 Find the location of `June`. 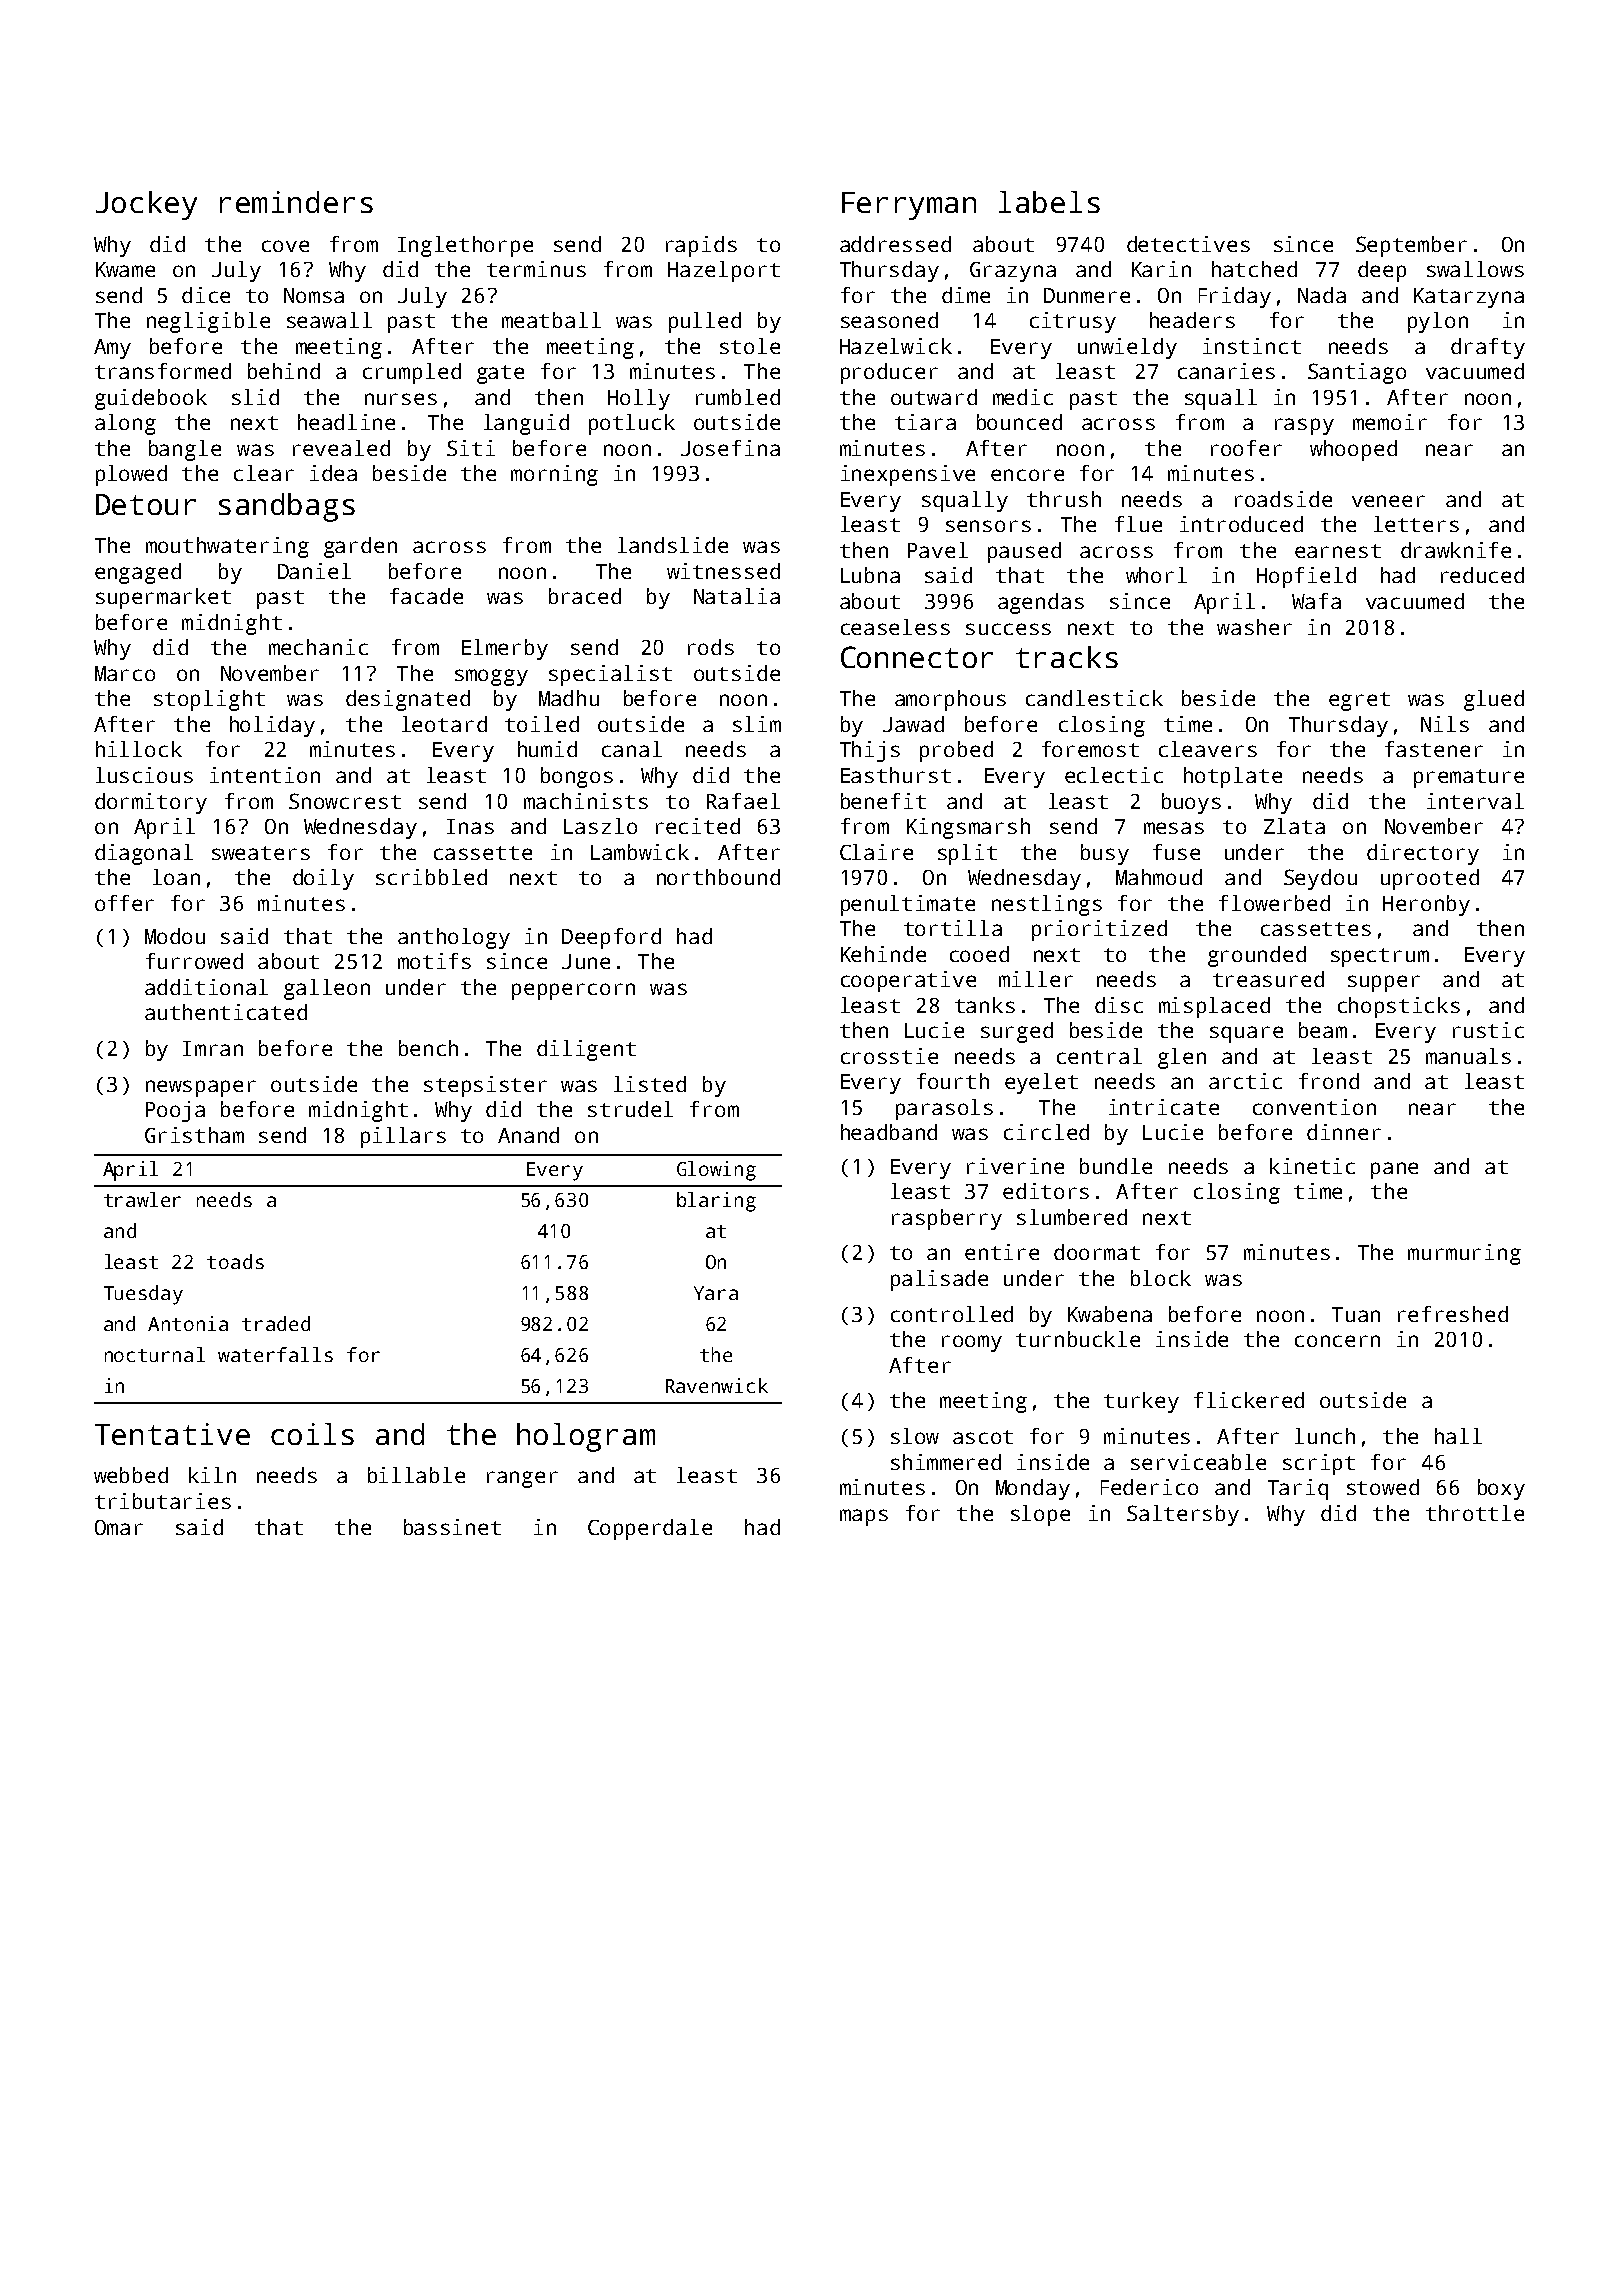

June is located at coordinates (586, 961).
